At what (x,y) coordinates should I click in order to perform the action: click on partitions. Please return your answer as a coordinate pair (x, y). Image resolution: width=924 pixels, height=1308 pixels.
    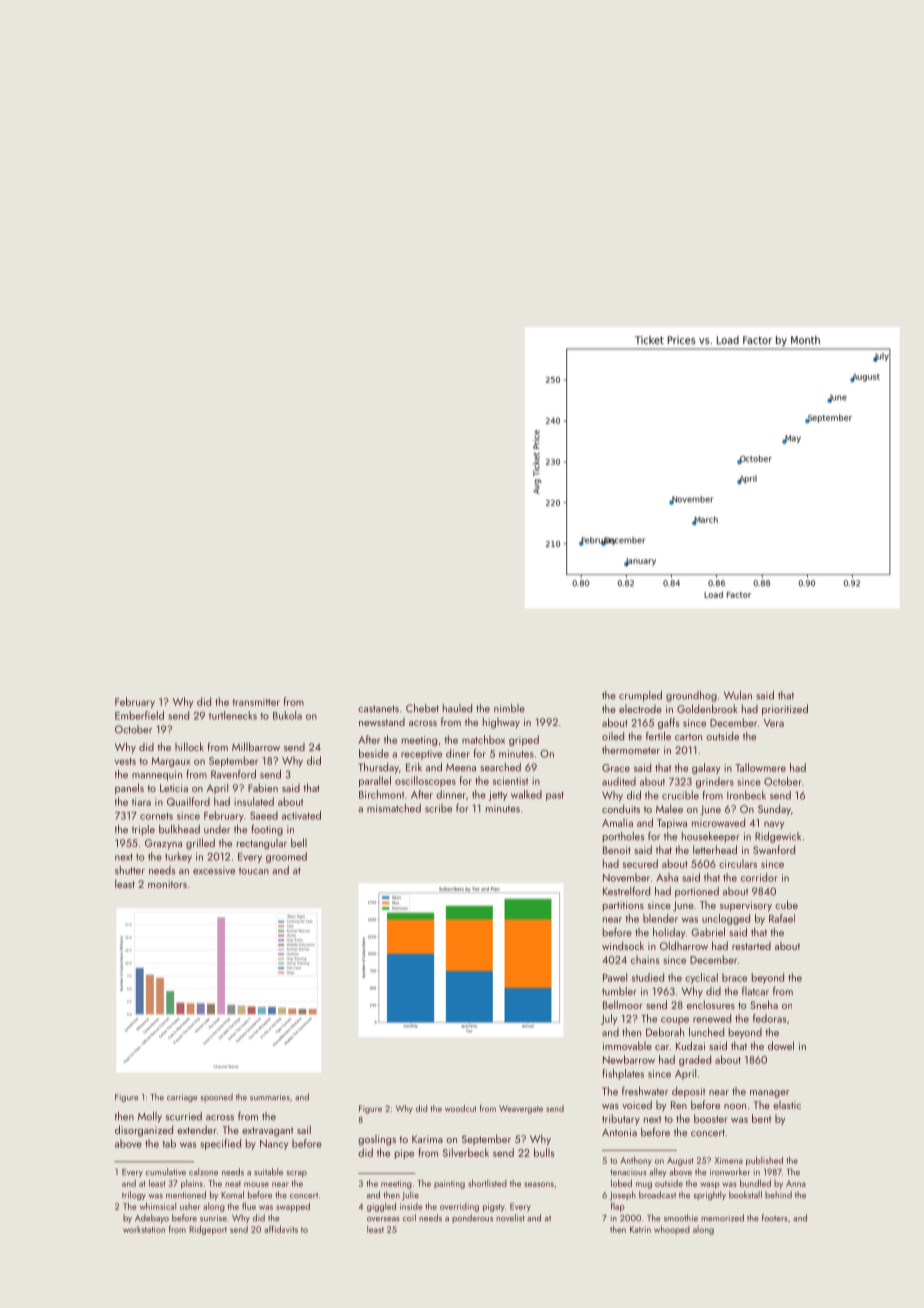
    Looking at the image, I should click on (623, 906).
